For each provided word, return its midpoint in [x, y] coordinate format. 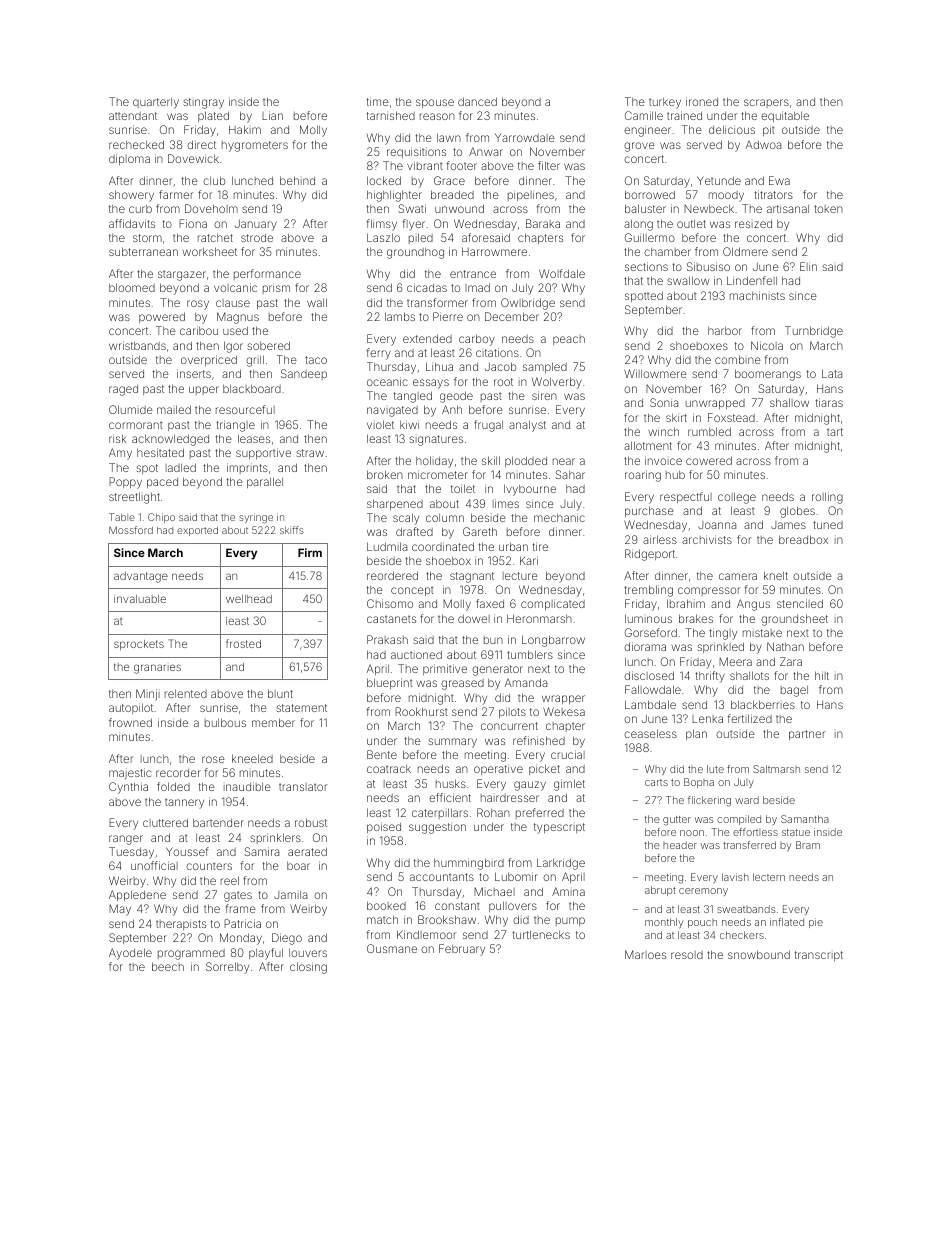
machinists [757, 295]
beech [168, 966]
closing [308, 968]
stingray [203, 103]
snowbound [759, 954]
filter [549, 165]
